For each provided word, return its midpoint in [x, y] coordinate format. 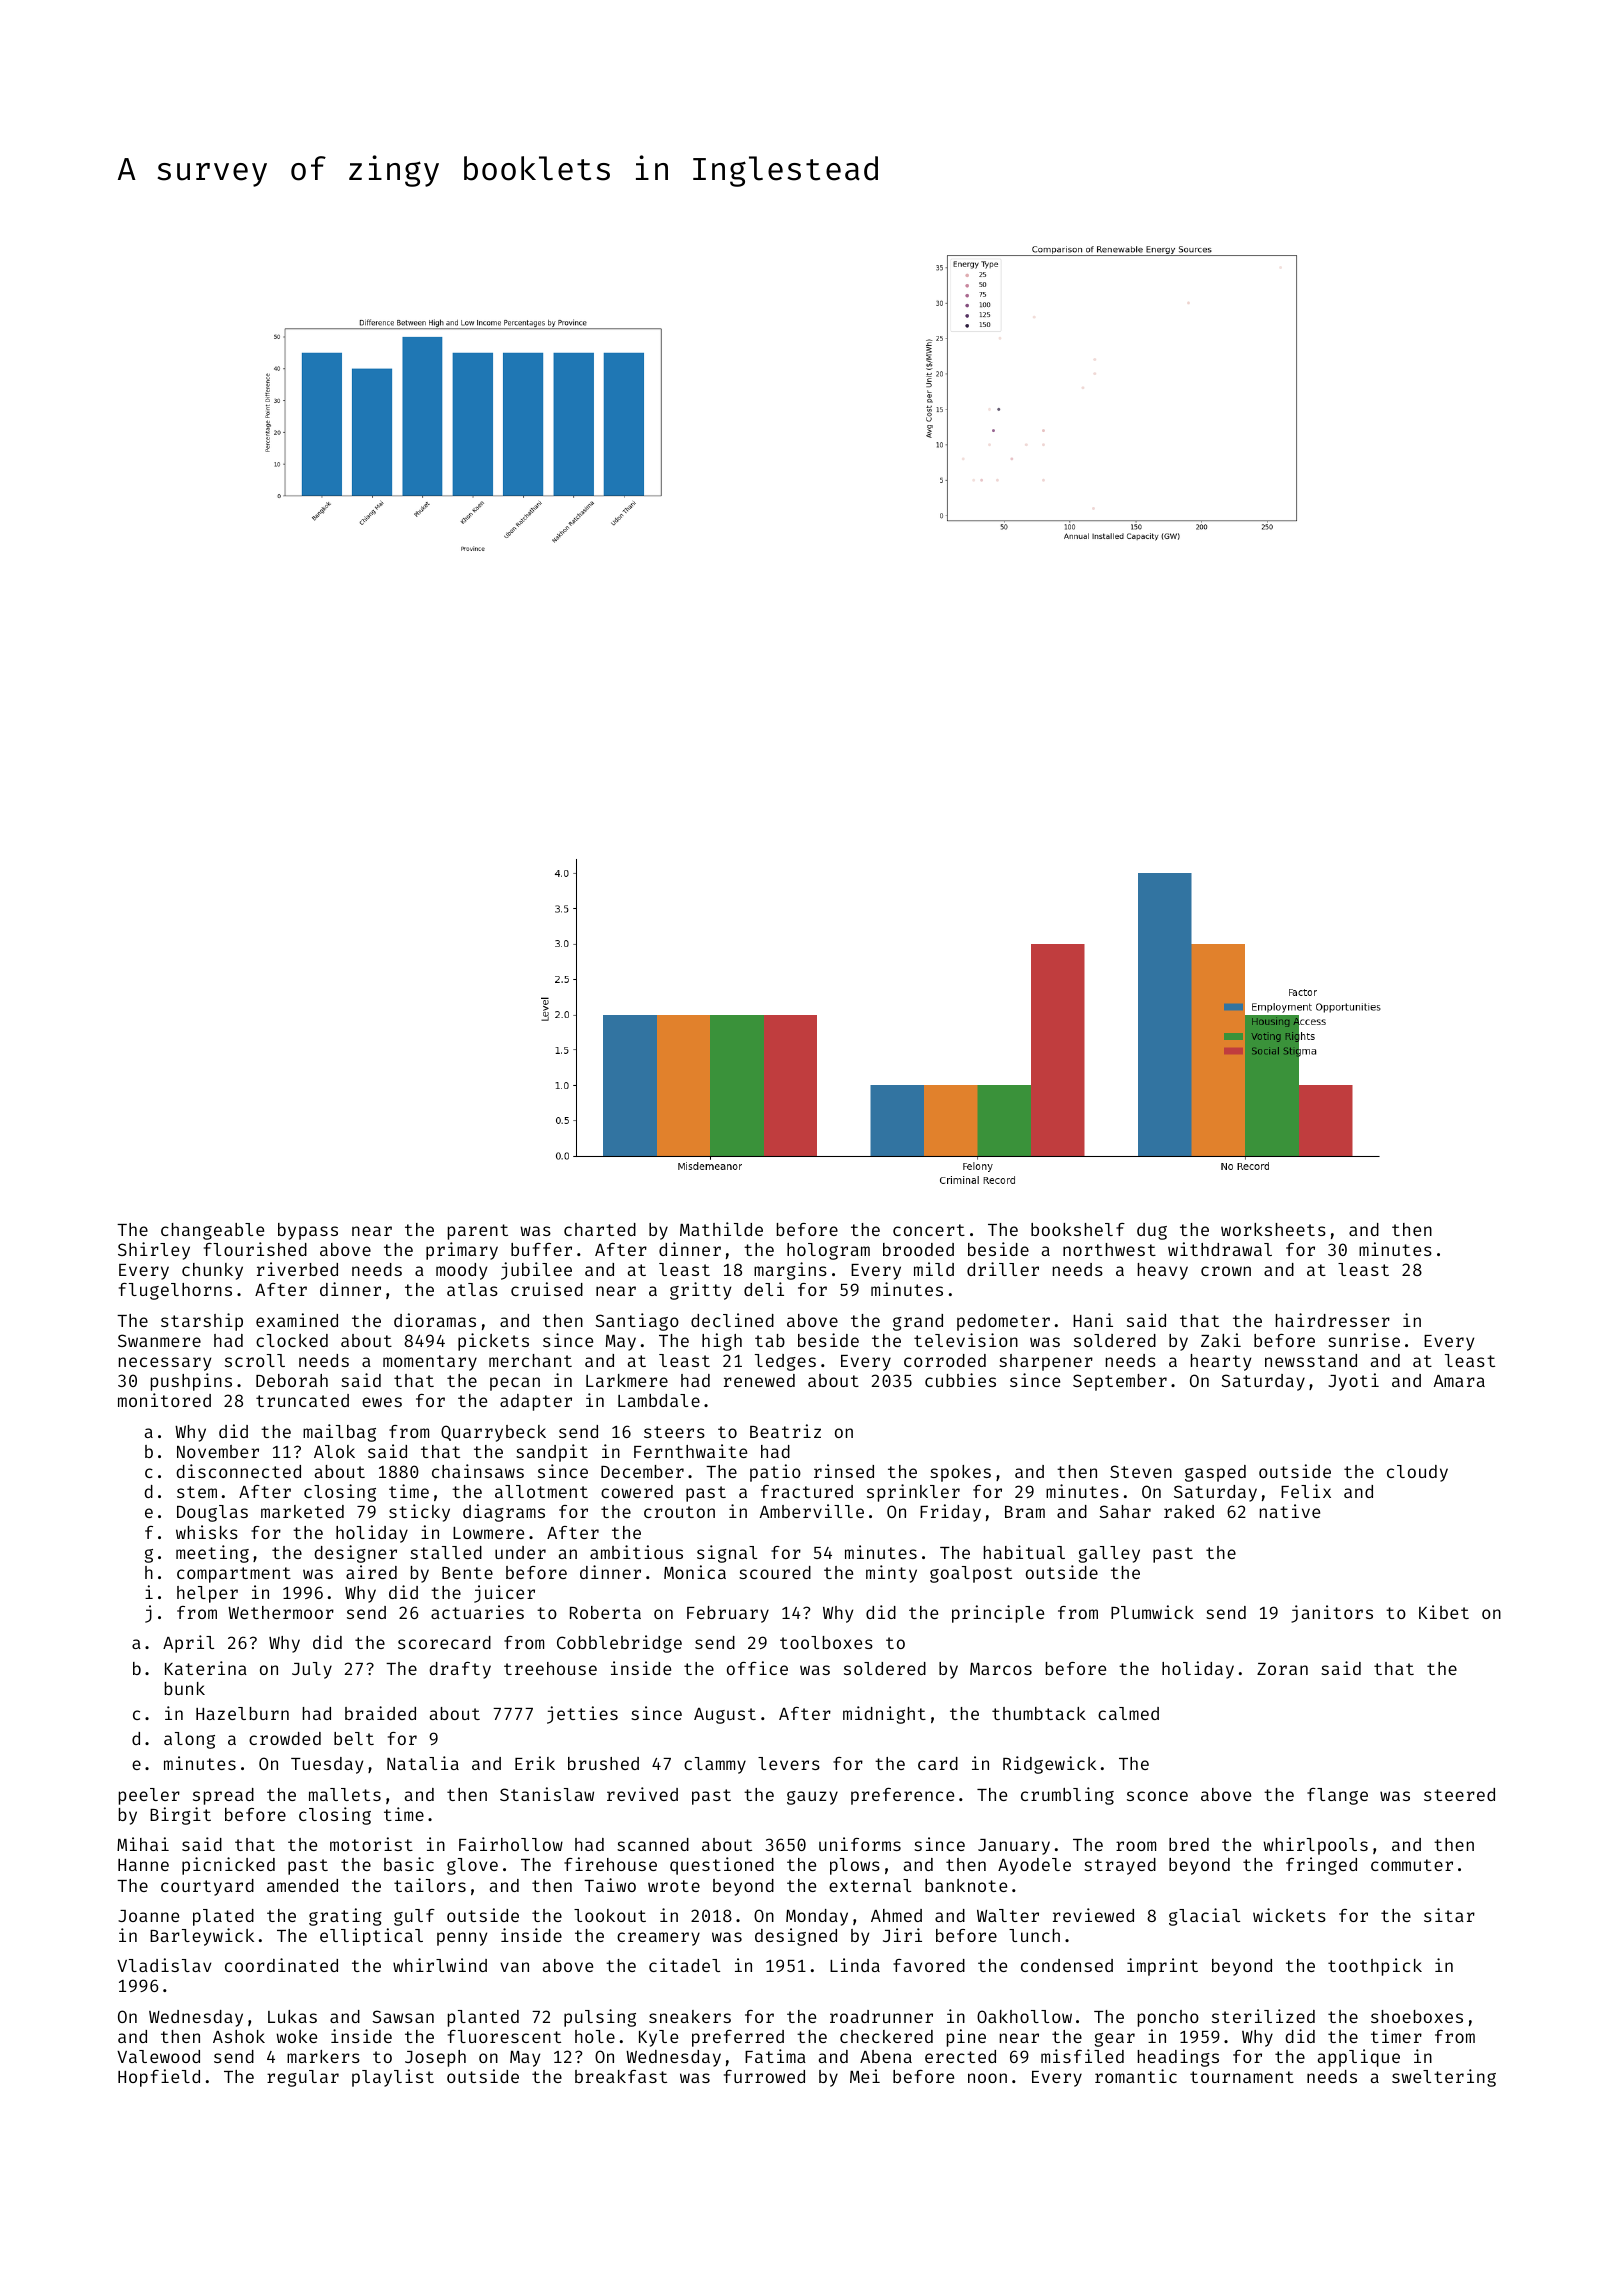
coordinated [281, 1965]
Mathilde [721, 1229]
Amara [1459, 1381]
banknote [966, 1885]
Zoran [1282, 1669]
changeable [212, 1231]
